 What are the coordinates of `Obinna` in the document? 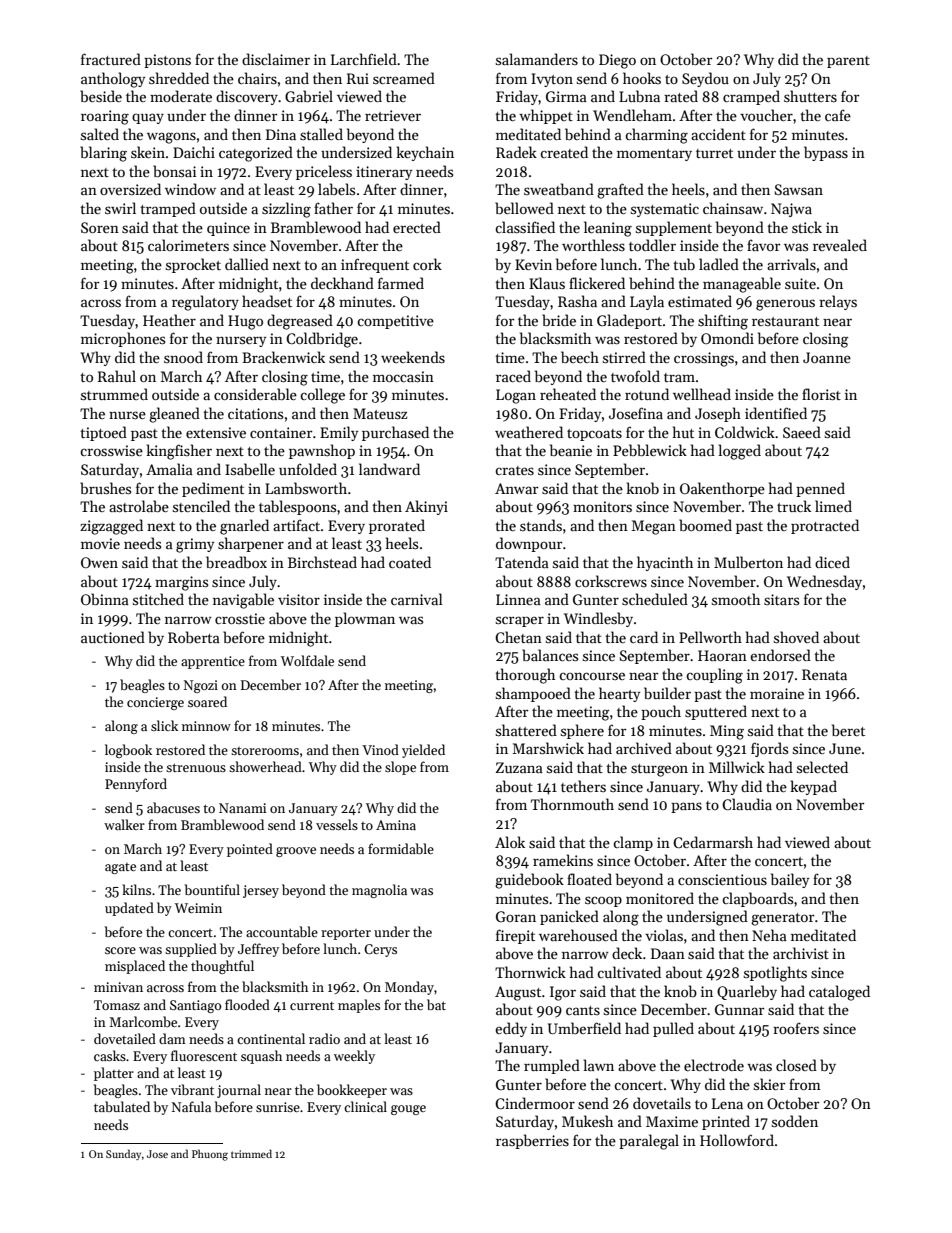 It's located at (105, 599).
